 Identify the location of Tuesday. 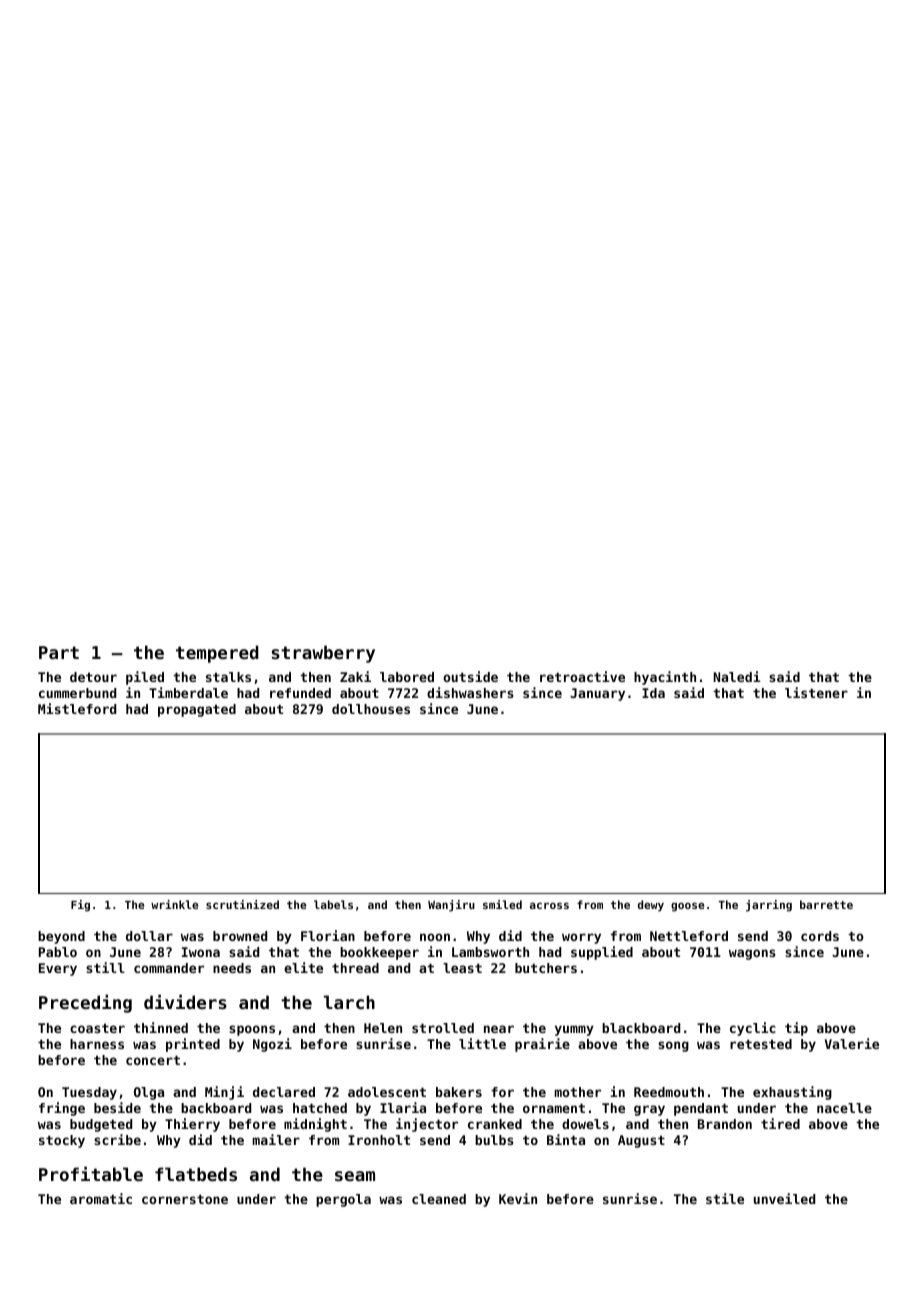
(89, 1093).
